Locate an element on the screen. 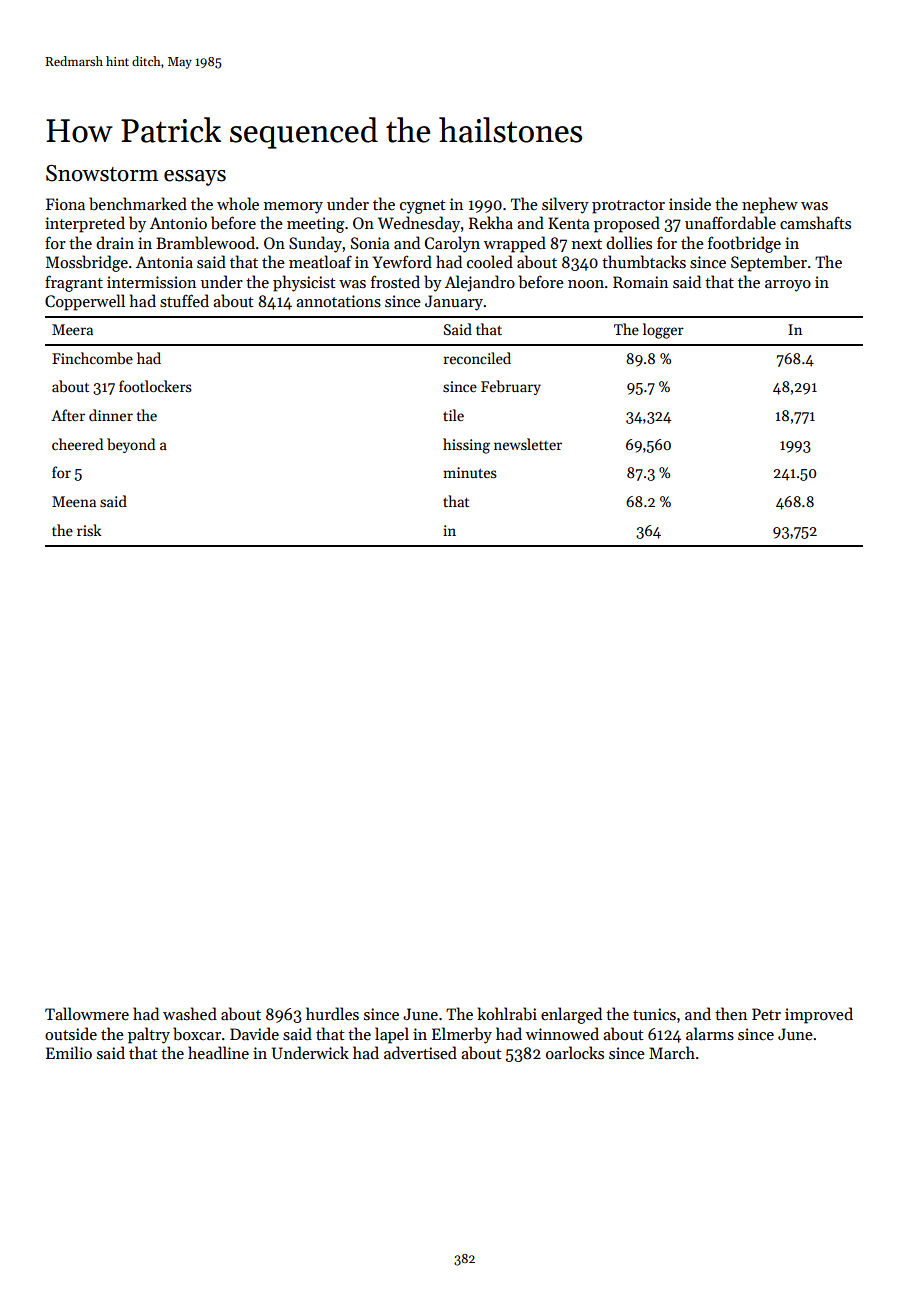  March is located at coordinates (672, 1052).
